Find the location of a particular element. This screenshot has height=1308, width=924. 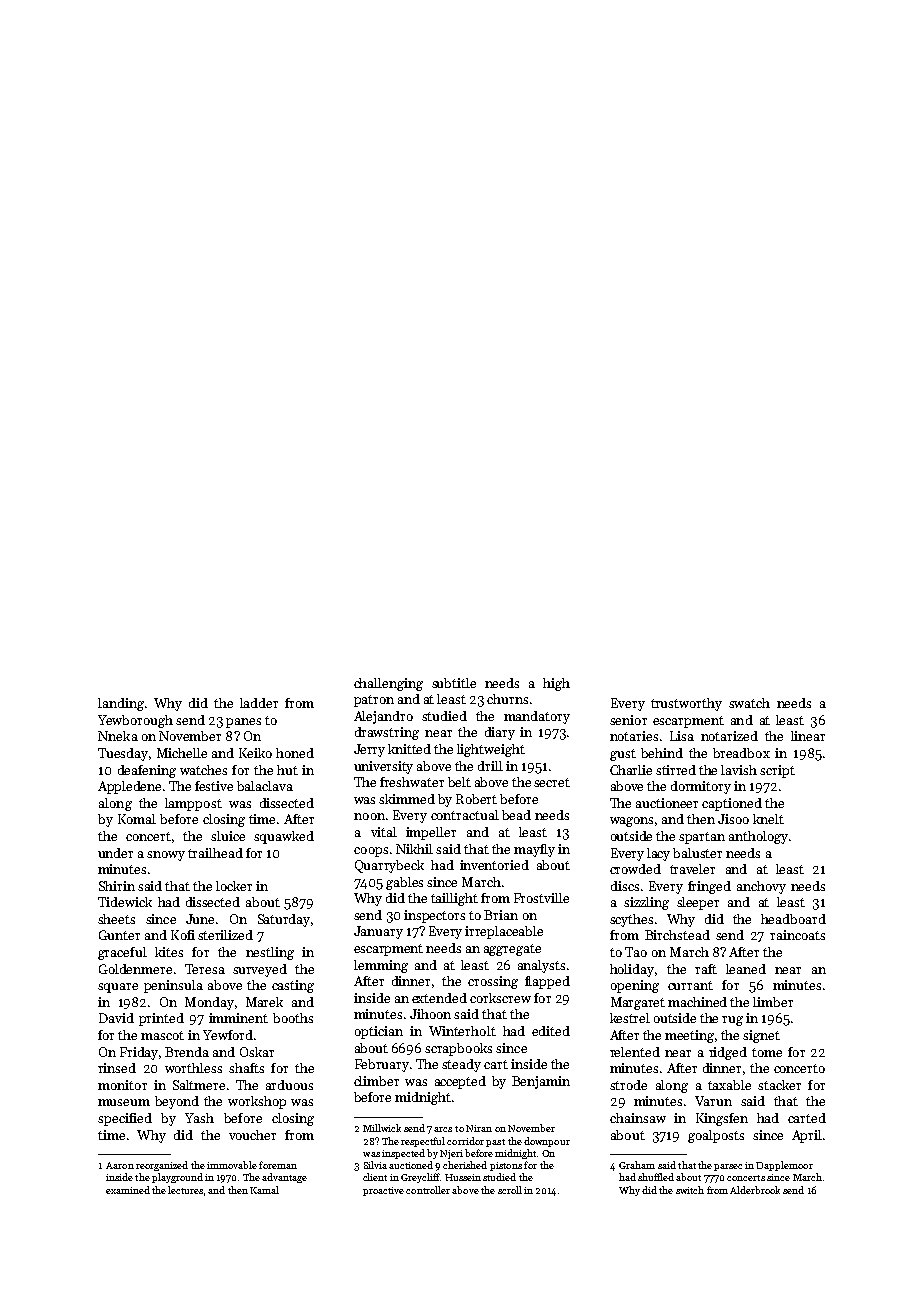

leaned is located at coordinates (746, 969).
